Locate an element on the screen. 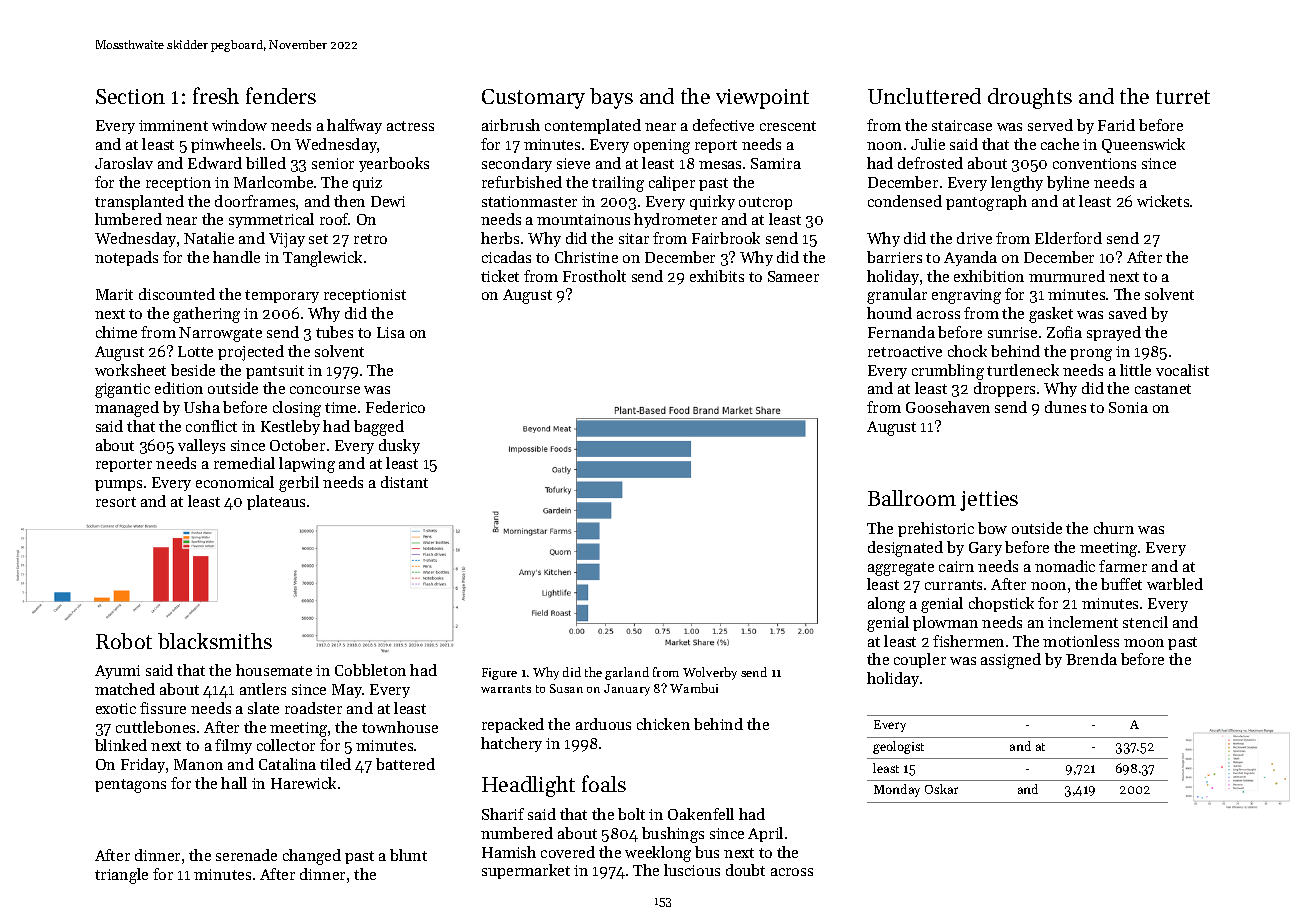  droughts is located at coordinates (1030, 98).
